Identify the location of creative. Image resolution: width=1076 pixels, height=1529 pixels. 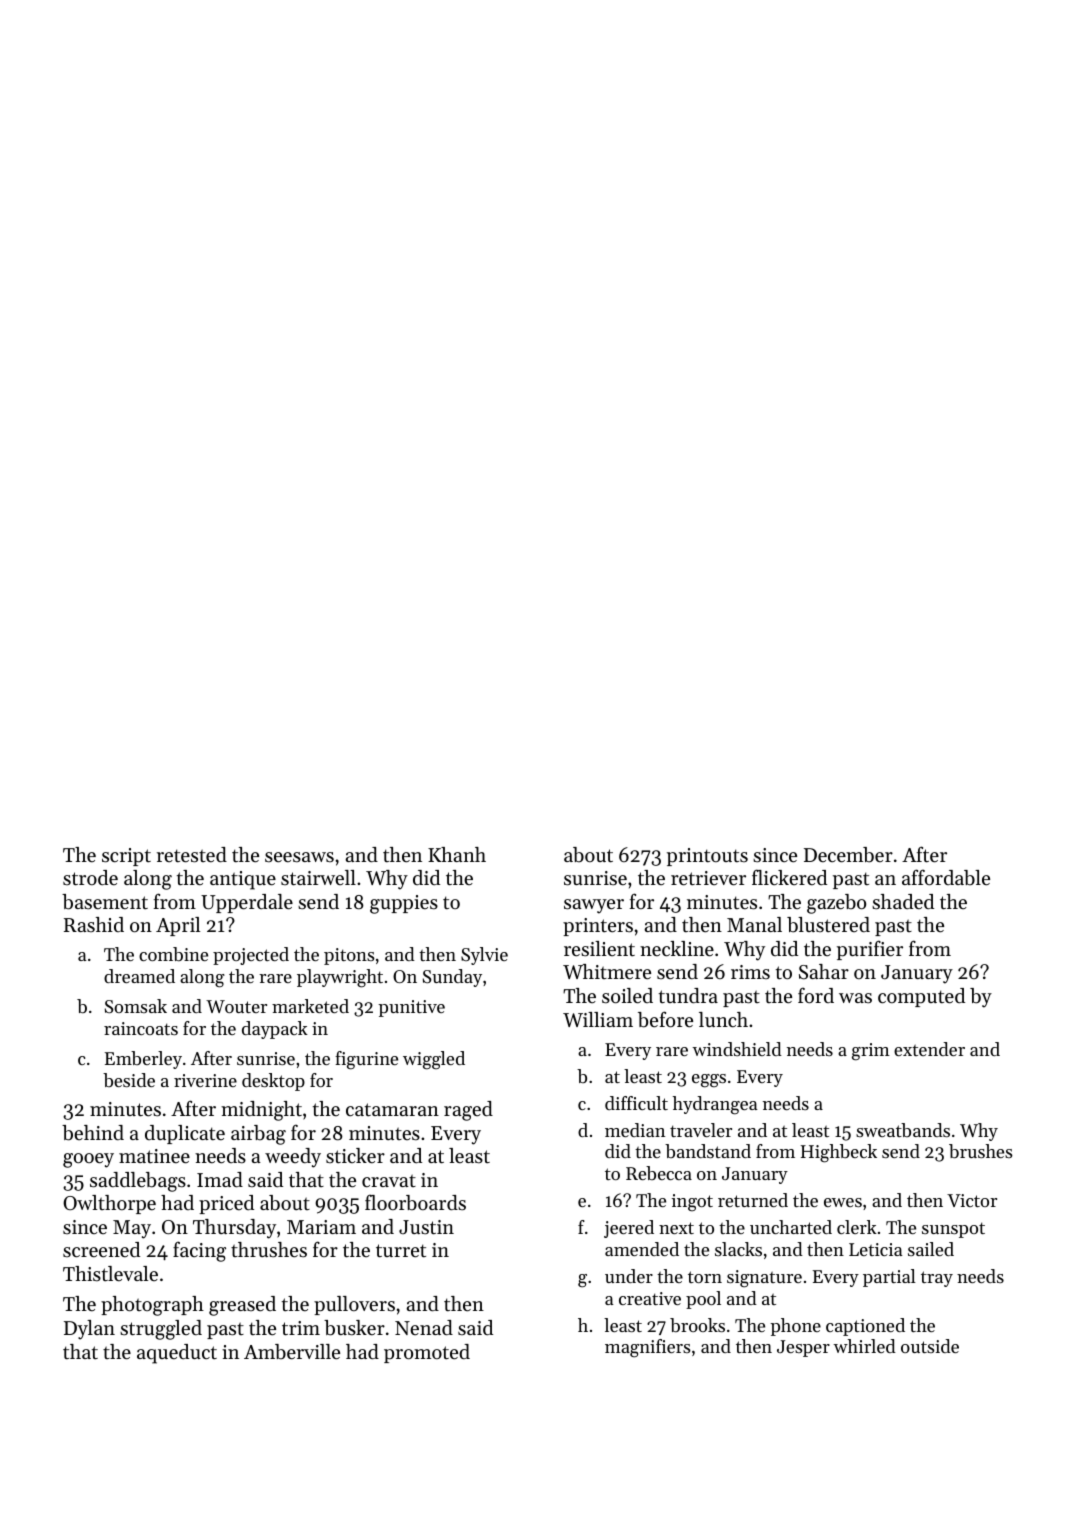
(650, 1298).
